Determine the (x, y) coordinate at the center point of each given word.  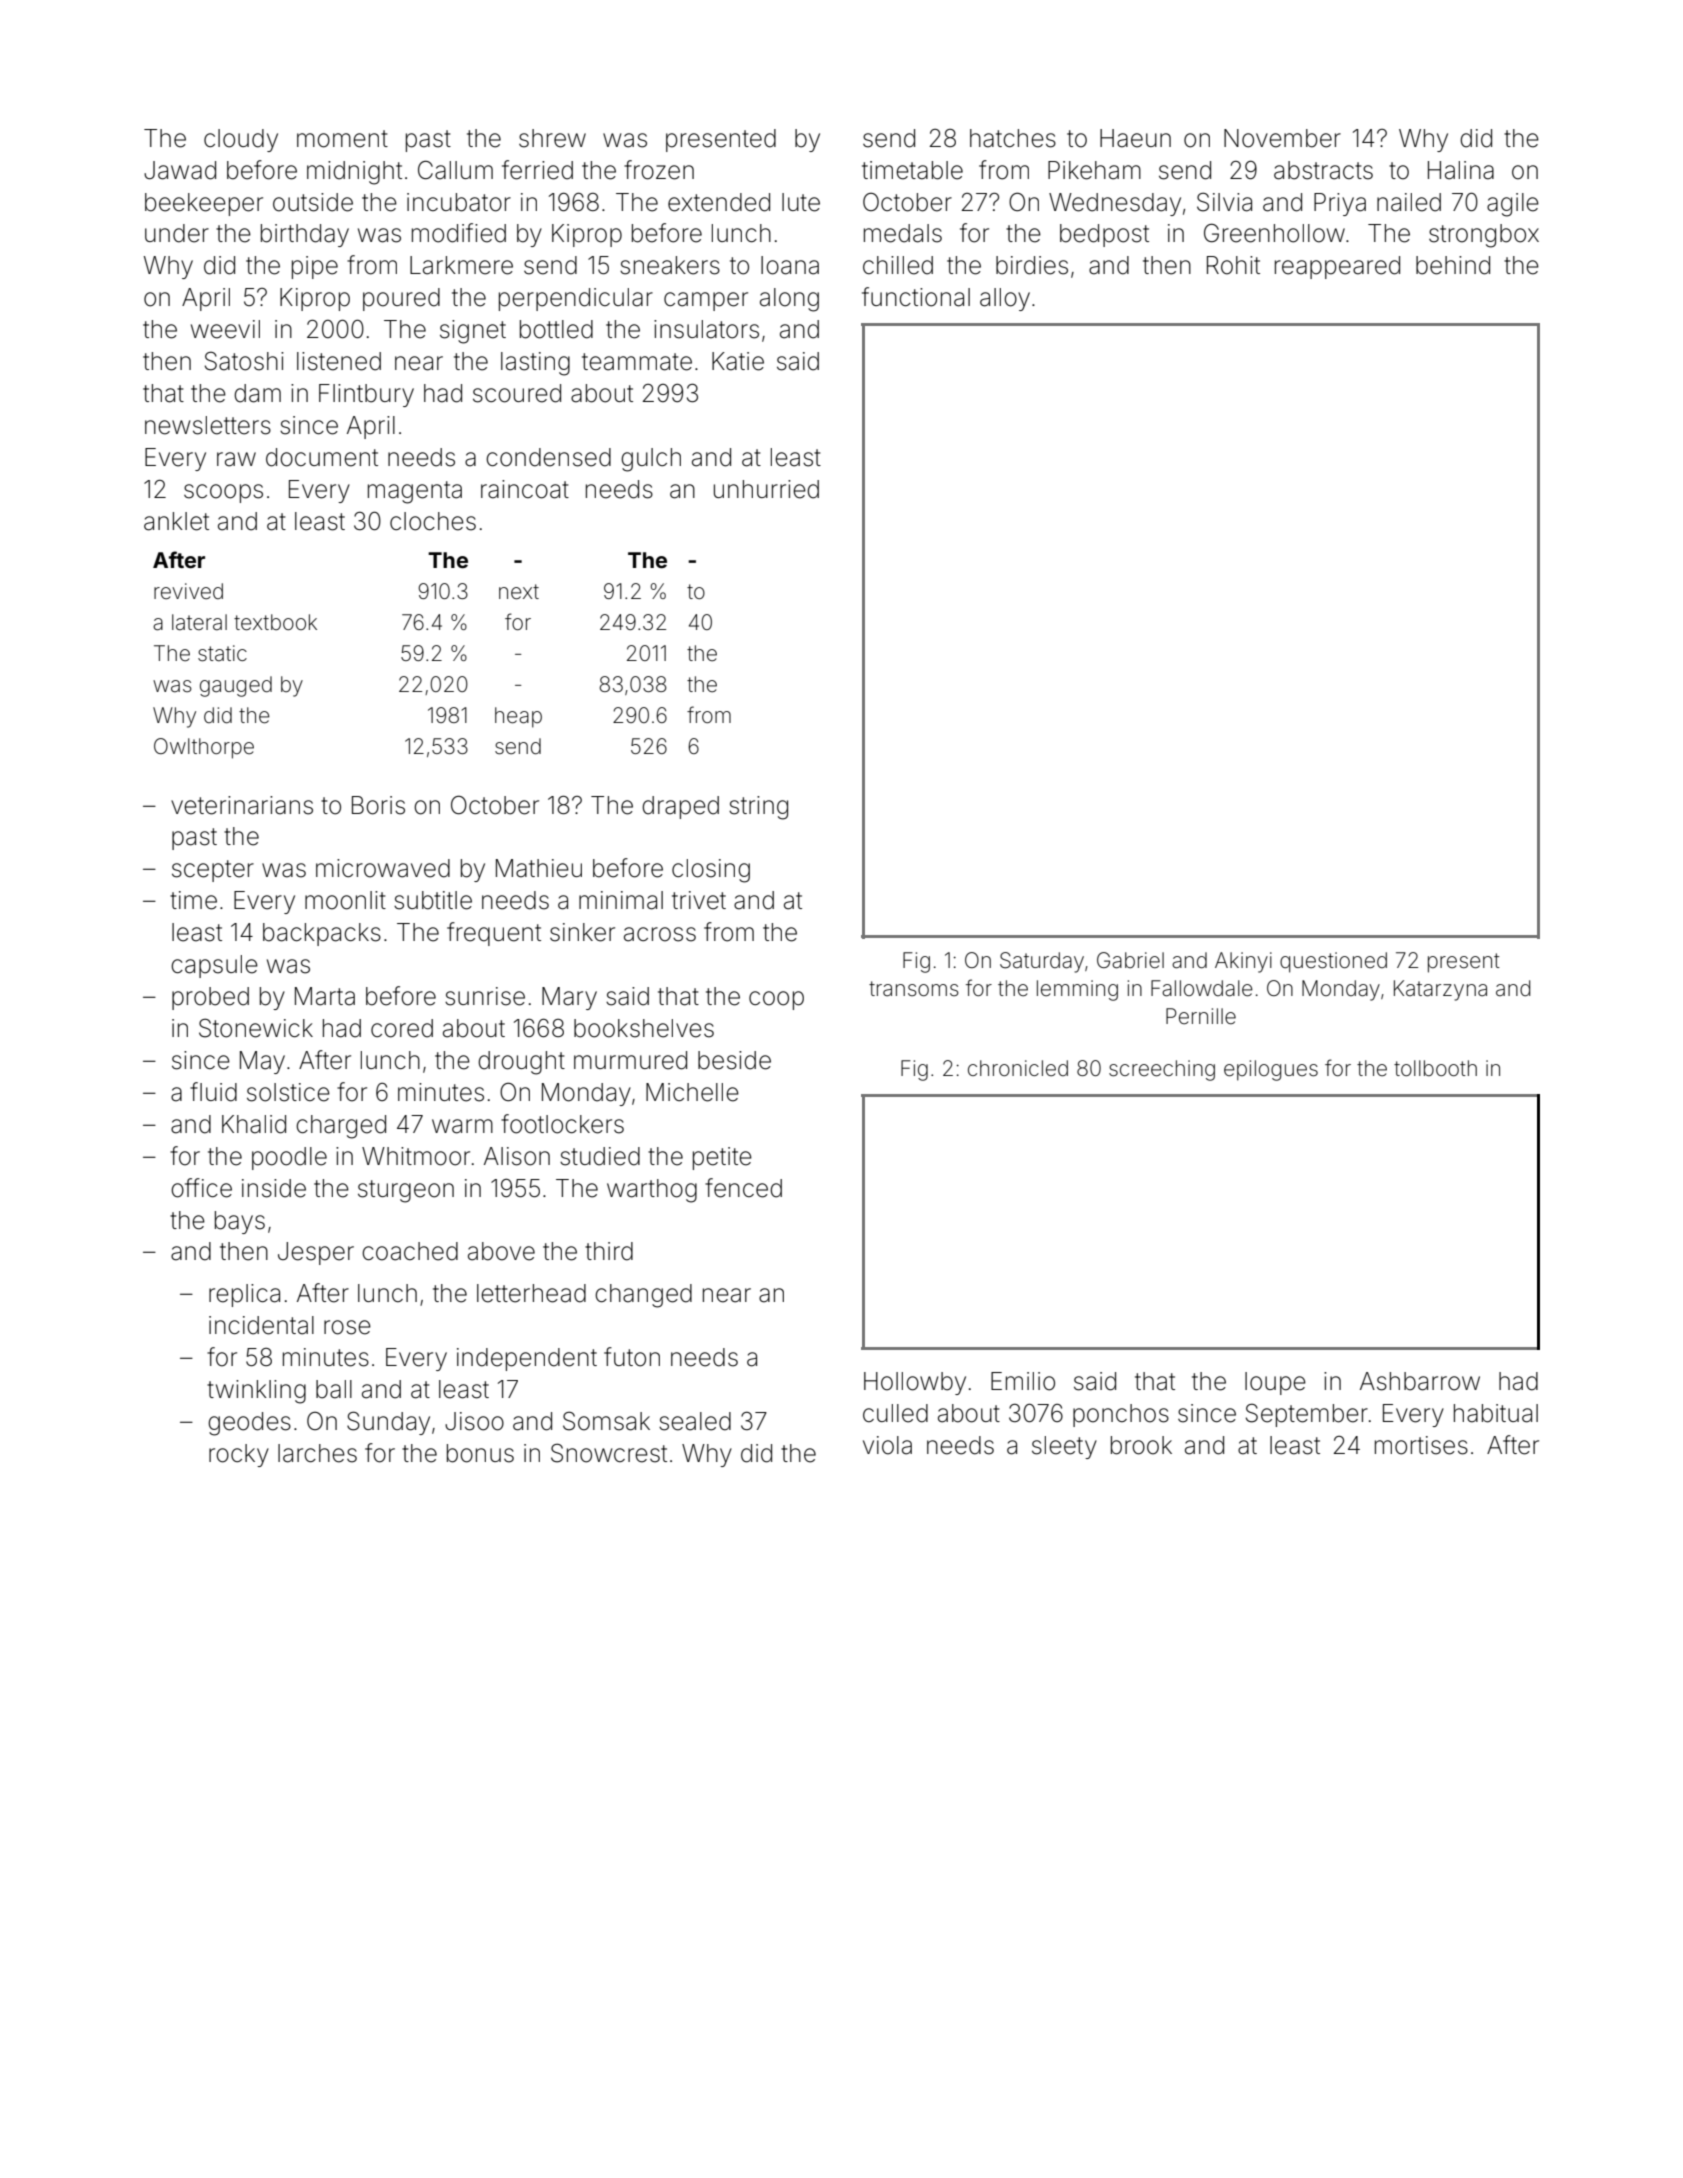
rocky (239, 1455)
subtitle (433, 900)
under (177, 233)
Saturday (1042, 962)
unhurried (766, 489)
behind (1453, 265)
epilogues (1271, 1070)
